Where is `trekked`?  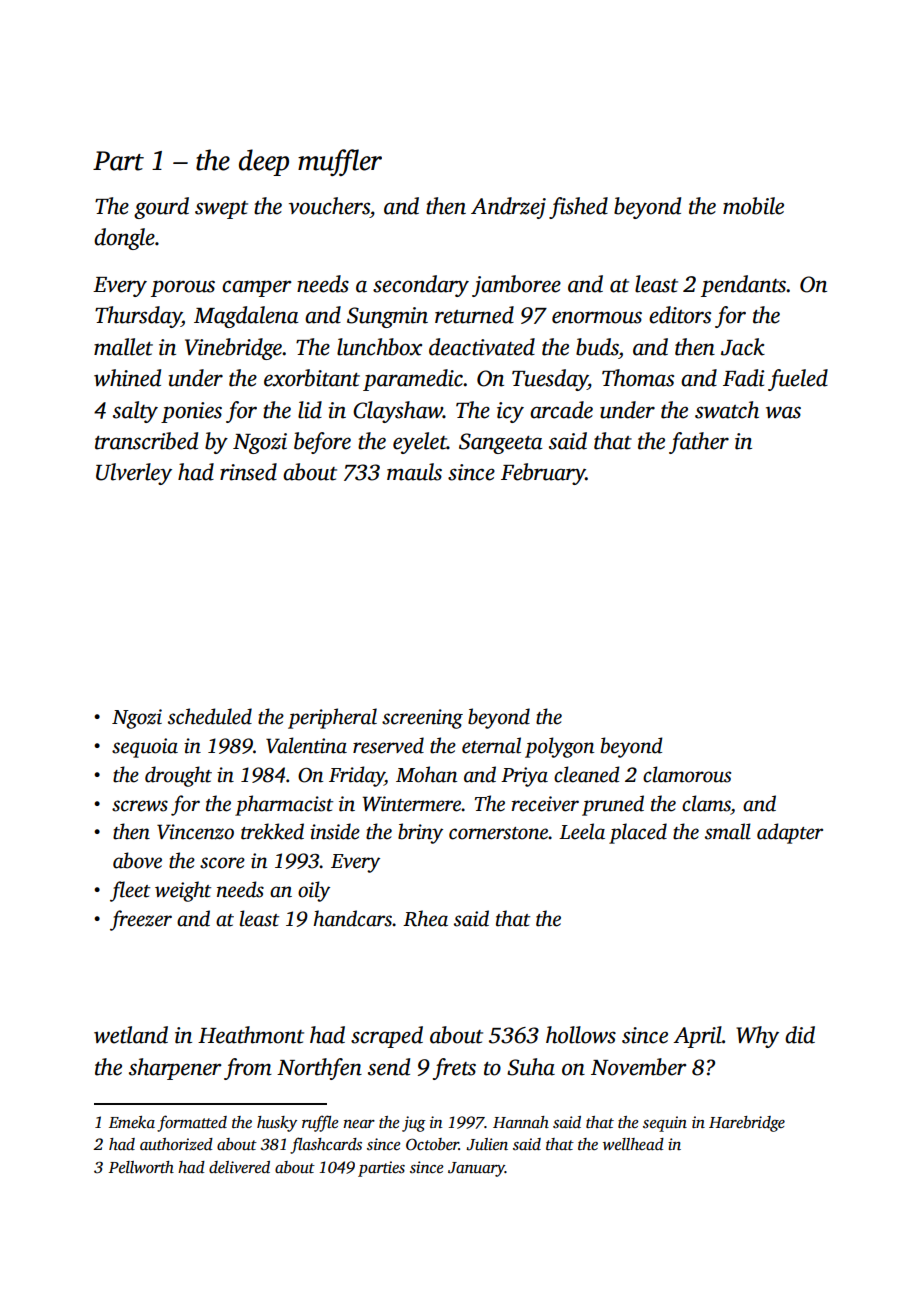 trekked is located at coordinates (272, 831).
